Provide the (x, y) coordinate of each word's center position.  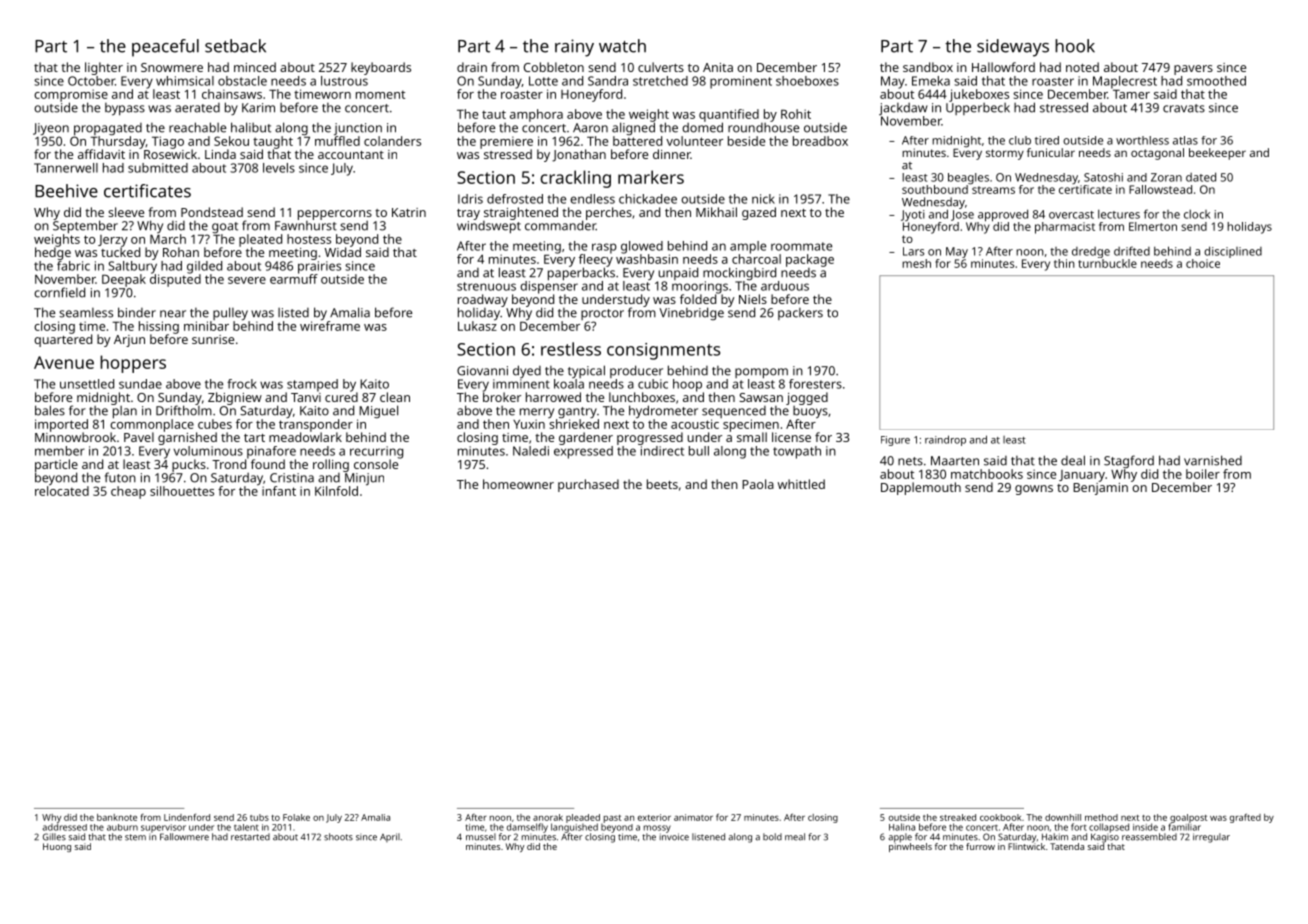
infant (279, 491)
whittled (801, 484)
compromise (71, 95)
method (1101, 817)
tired (1047, 140)
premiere (506, 142)
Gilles (54, 837)
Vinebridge (691, 313)
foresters (815, 384)
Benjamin (1100, 489)
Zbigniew (235, 398)
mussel (481, 837)
